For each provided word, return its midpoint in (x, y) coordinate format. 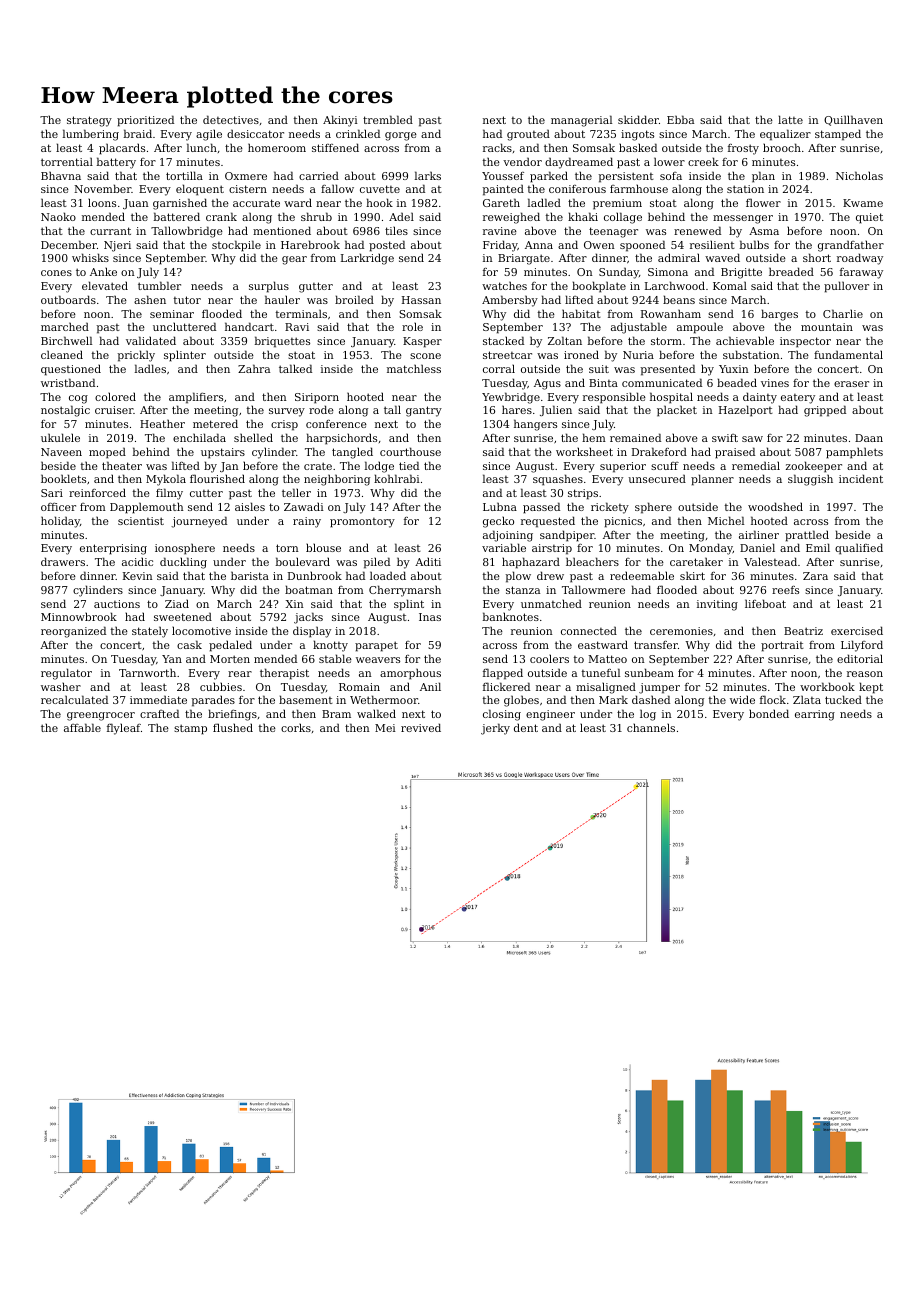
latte (790, 119)
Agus (547, 384)
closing (502, 715)
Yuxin (734, 369)
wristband (68, 382)
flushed (233, 727)
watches (504, 285)
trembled (388, 119)
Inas (430, 617)
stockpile (236, 246)
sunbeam (649, 672)
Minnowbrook (79, 616)
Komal (730, 285)
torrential (67, 161)
